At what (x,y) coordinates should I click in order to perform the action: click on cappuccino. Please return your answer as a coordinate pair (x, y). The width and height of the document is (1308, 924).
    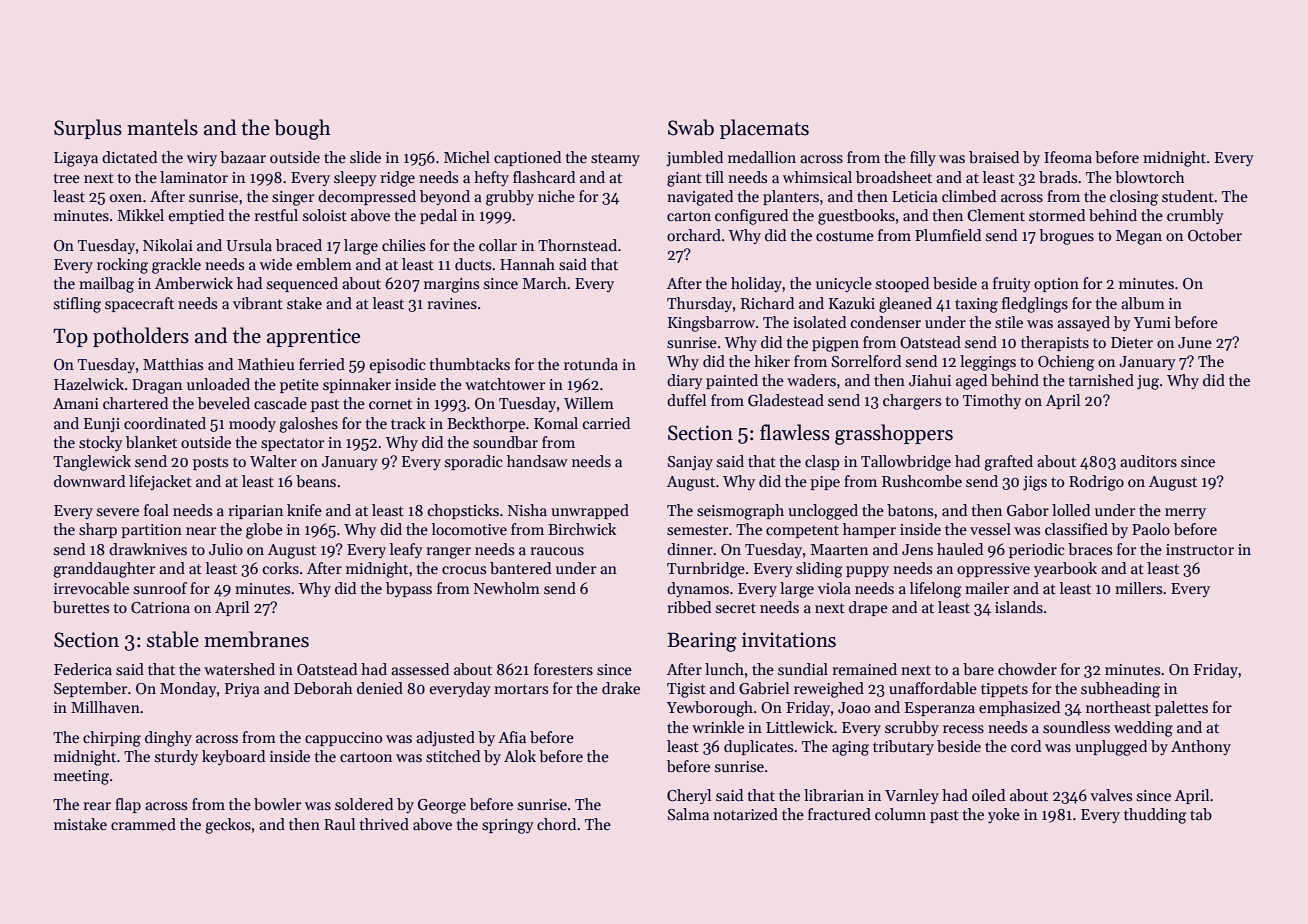
    Looking at the image, I should click on (343, 739).
